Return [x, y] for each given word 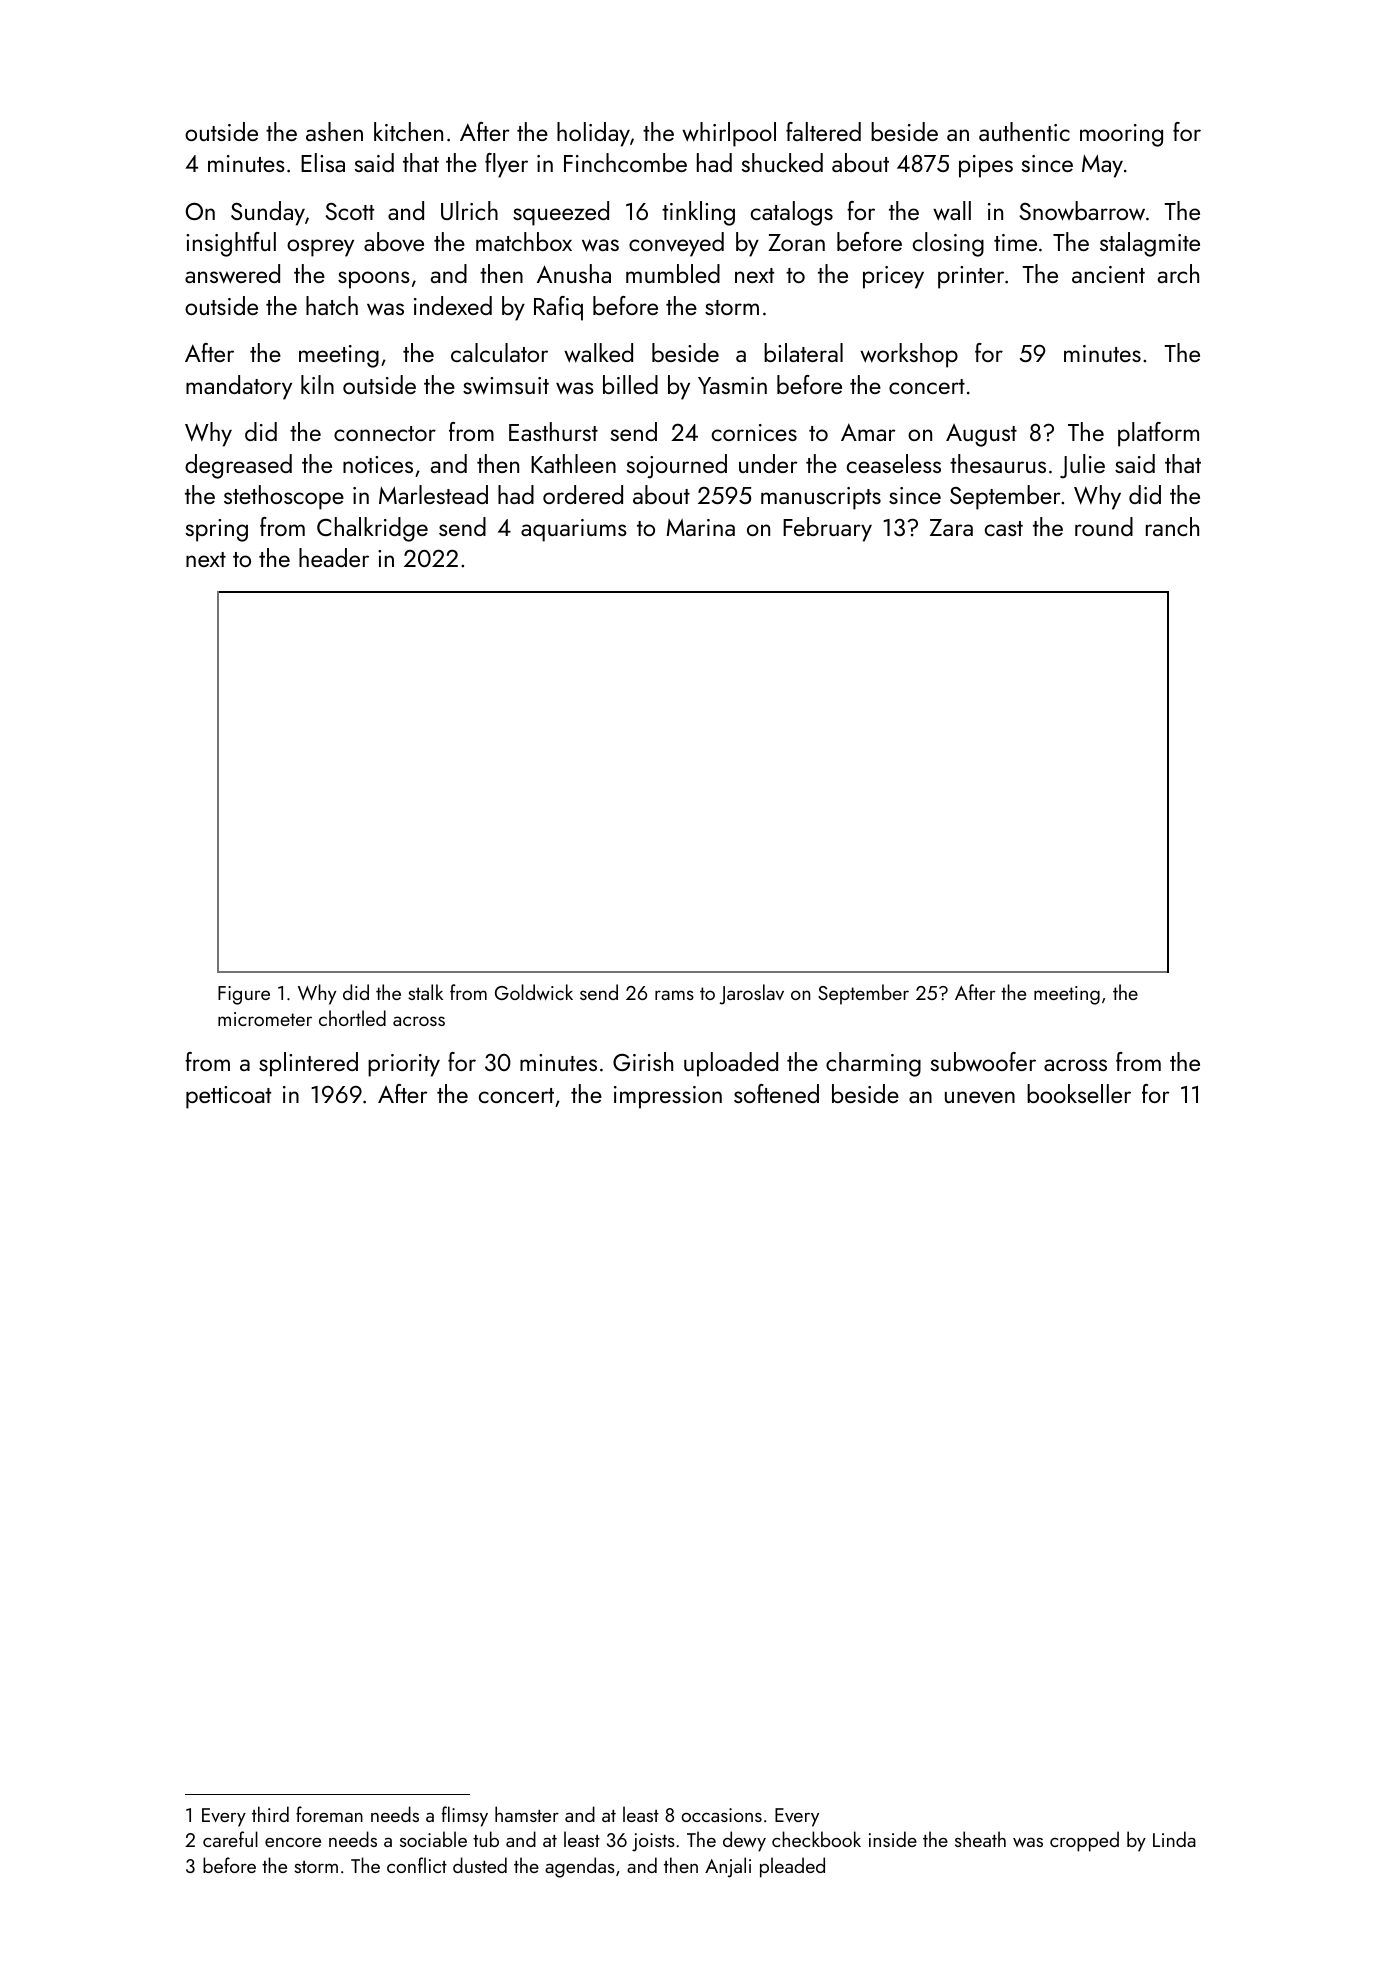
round [1104, 526]
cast [1004, 528]
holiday [593, 134]
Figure [244, 995]
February [827, 529]
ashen [334, 131]
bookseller [1079, 1093]
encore [293, 1842]
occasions [721, 1815]
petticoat [228, 1097]
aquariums [574, 530]
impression [668, 1097]
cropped [1084, 1841]
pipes [986, 166]
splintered [308, 1064]
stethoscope [284, 497]
